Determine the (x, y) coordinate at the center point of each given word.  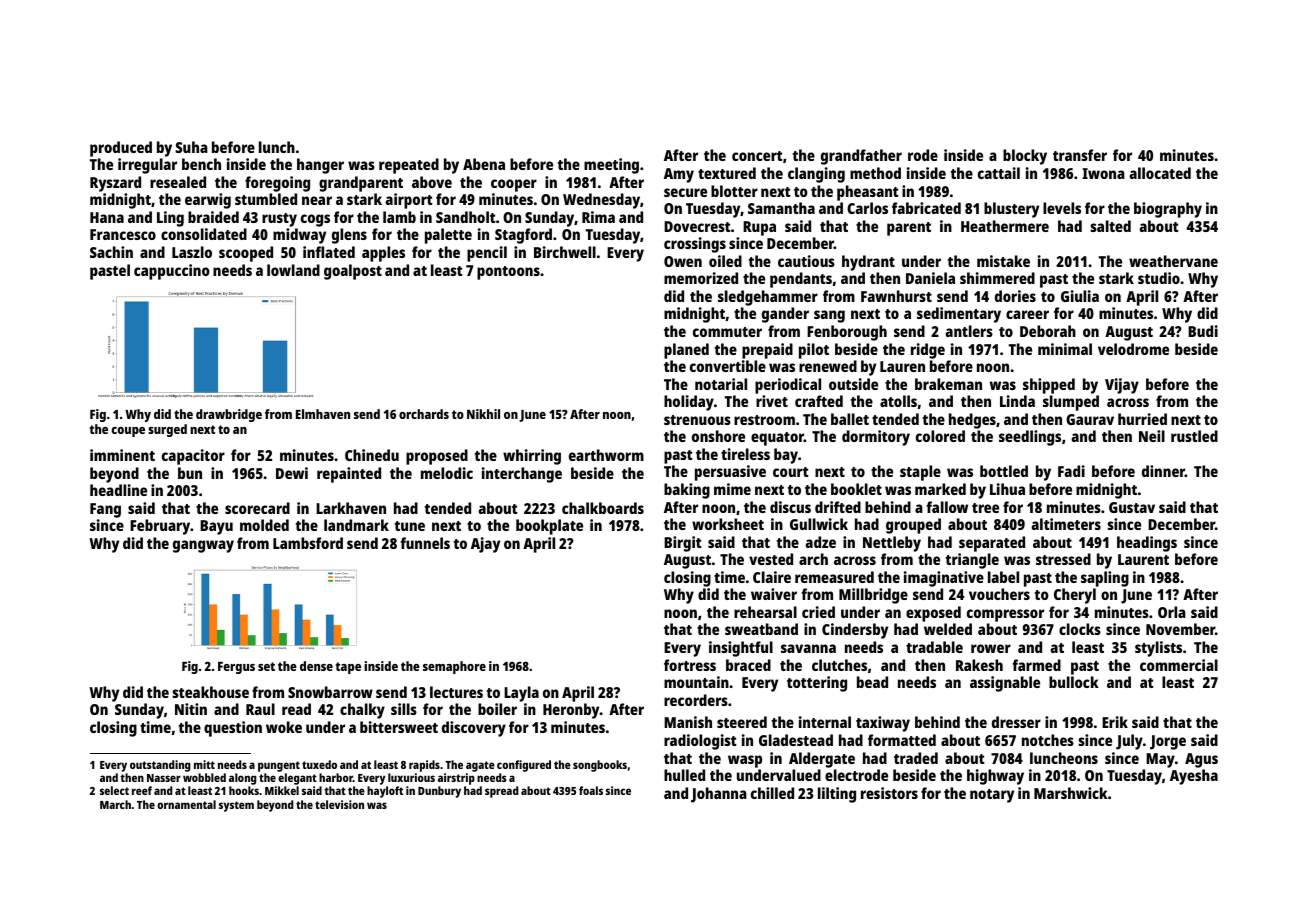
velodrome (1133, 349)
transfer (1080, 155)
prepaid (767, 351)
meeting (611, 166)
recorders (696, 700)
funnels (425, 543)
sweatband (761, 629)
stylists (1158, 649)
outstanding (160, 766)
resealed (178, 182)
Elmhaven (323, 414)
